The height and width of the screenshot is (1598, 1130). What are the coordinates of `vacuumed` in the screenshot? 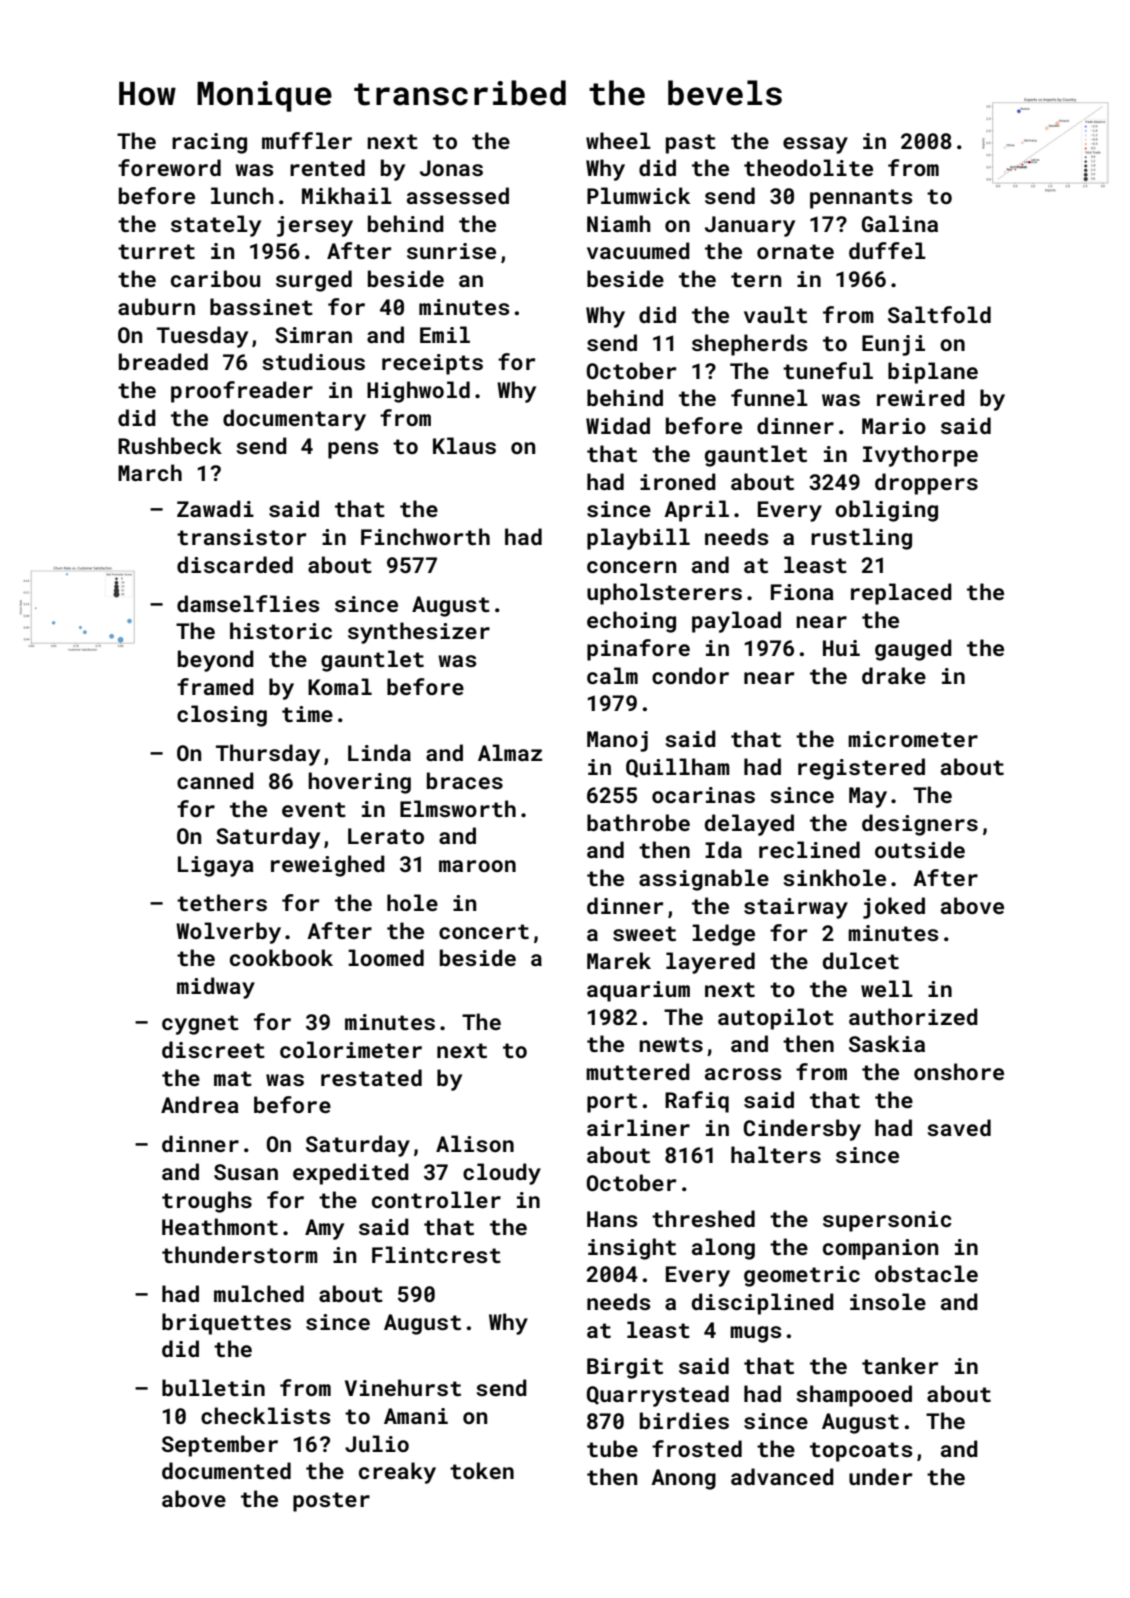 It's located at (638, 250).
